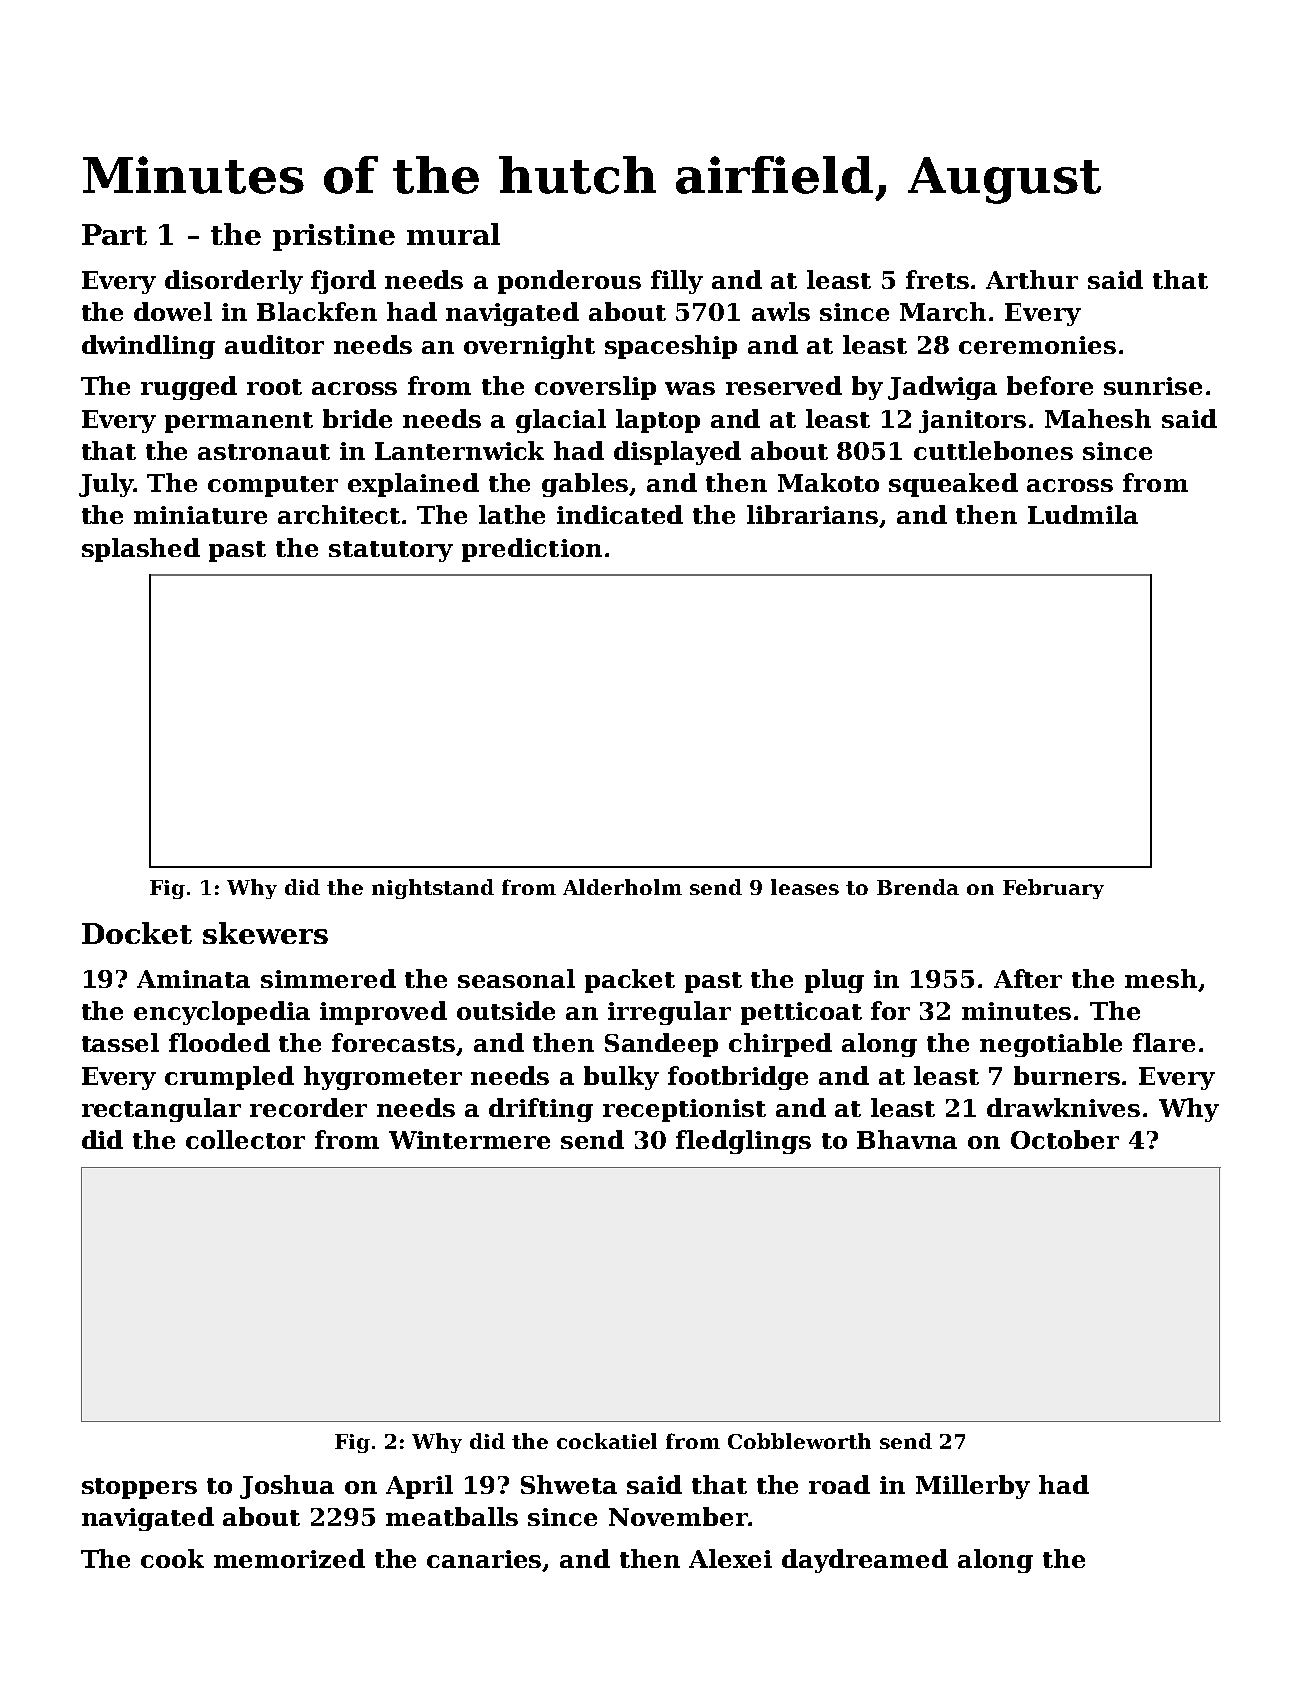  I want to click on February, so click(1053, 889).
